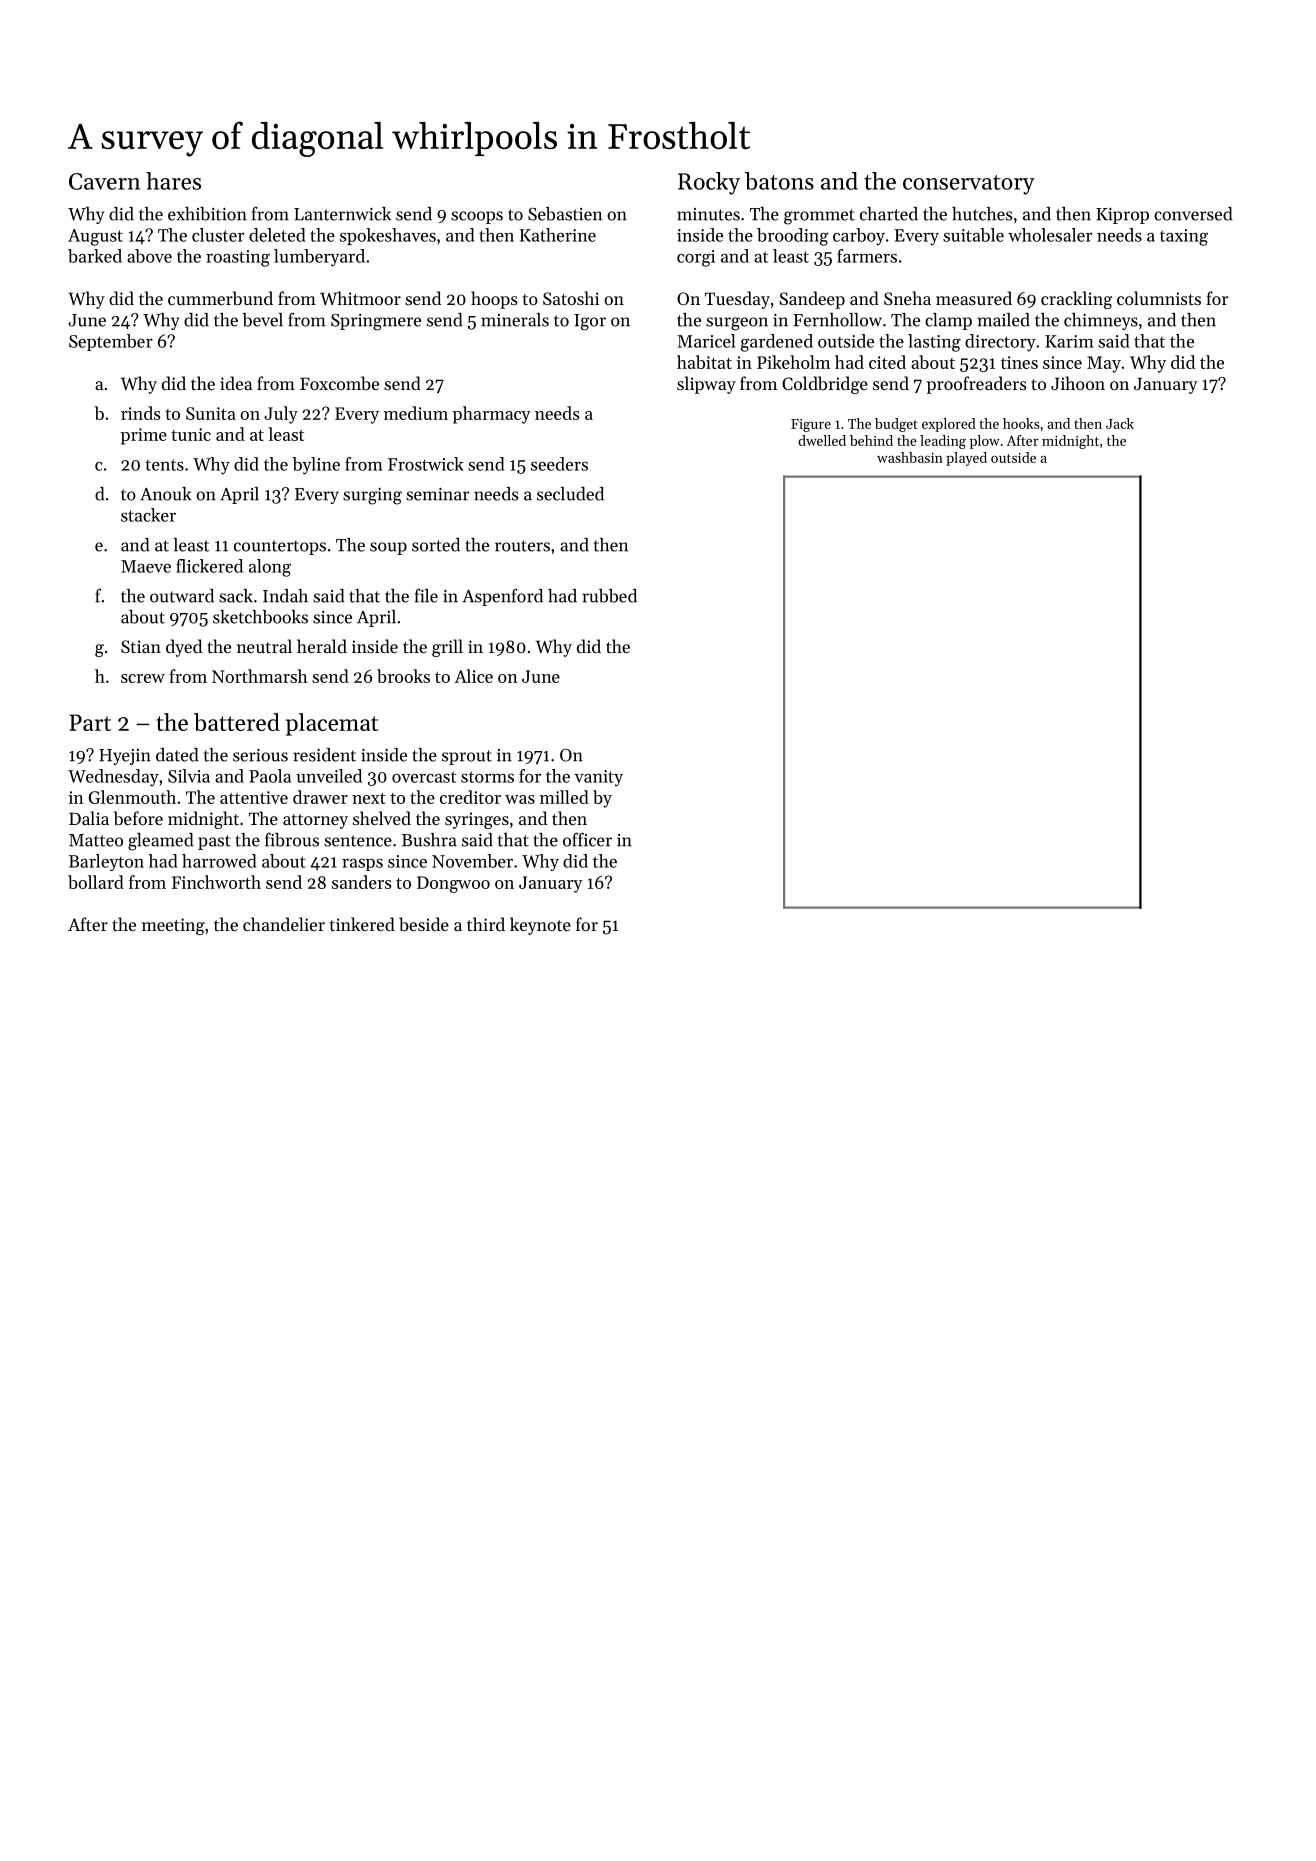 This screenshot has width=1316, height=1861. I want to click on rubbed, so click(609, 596).
